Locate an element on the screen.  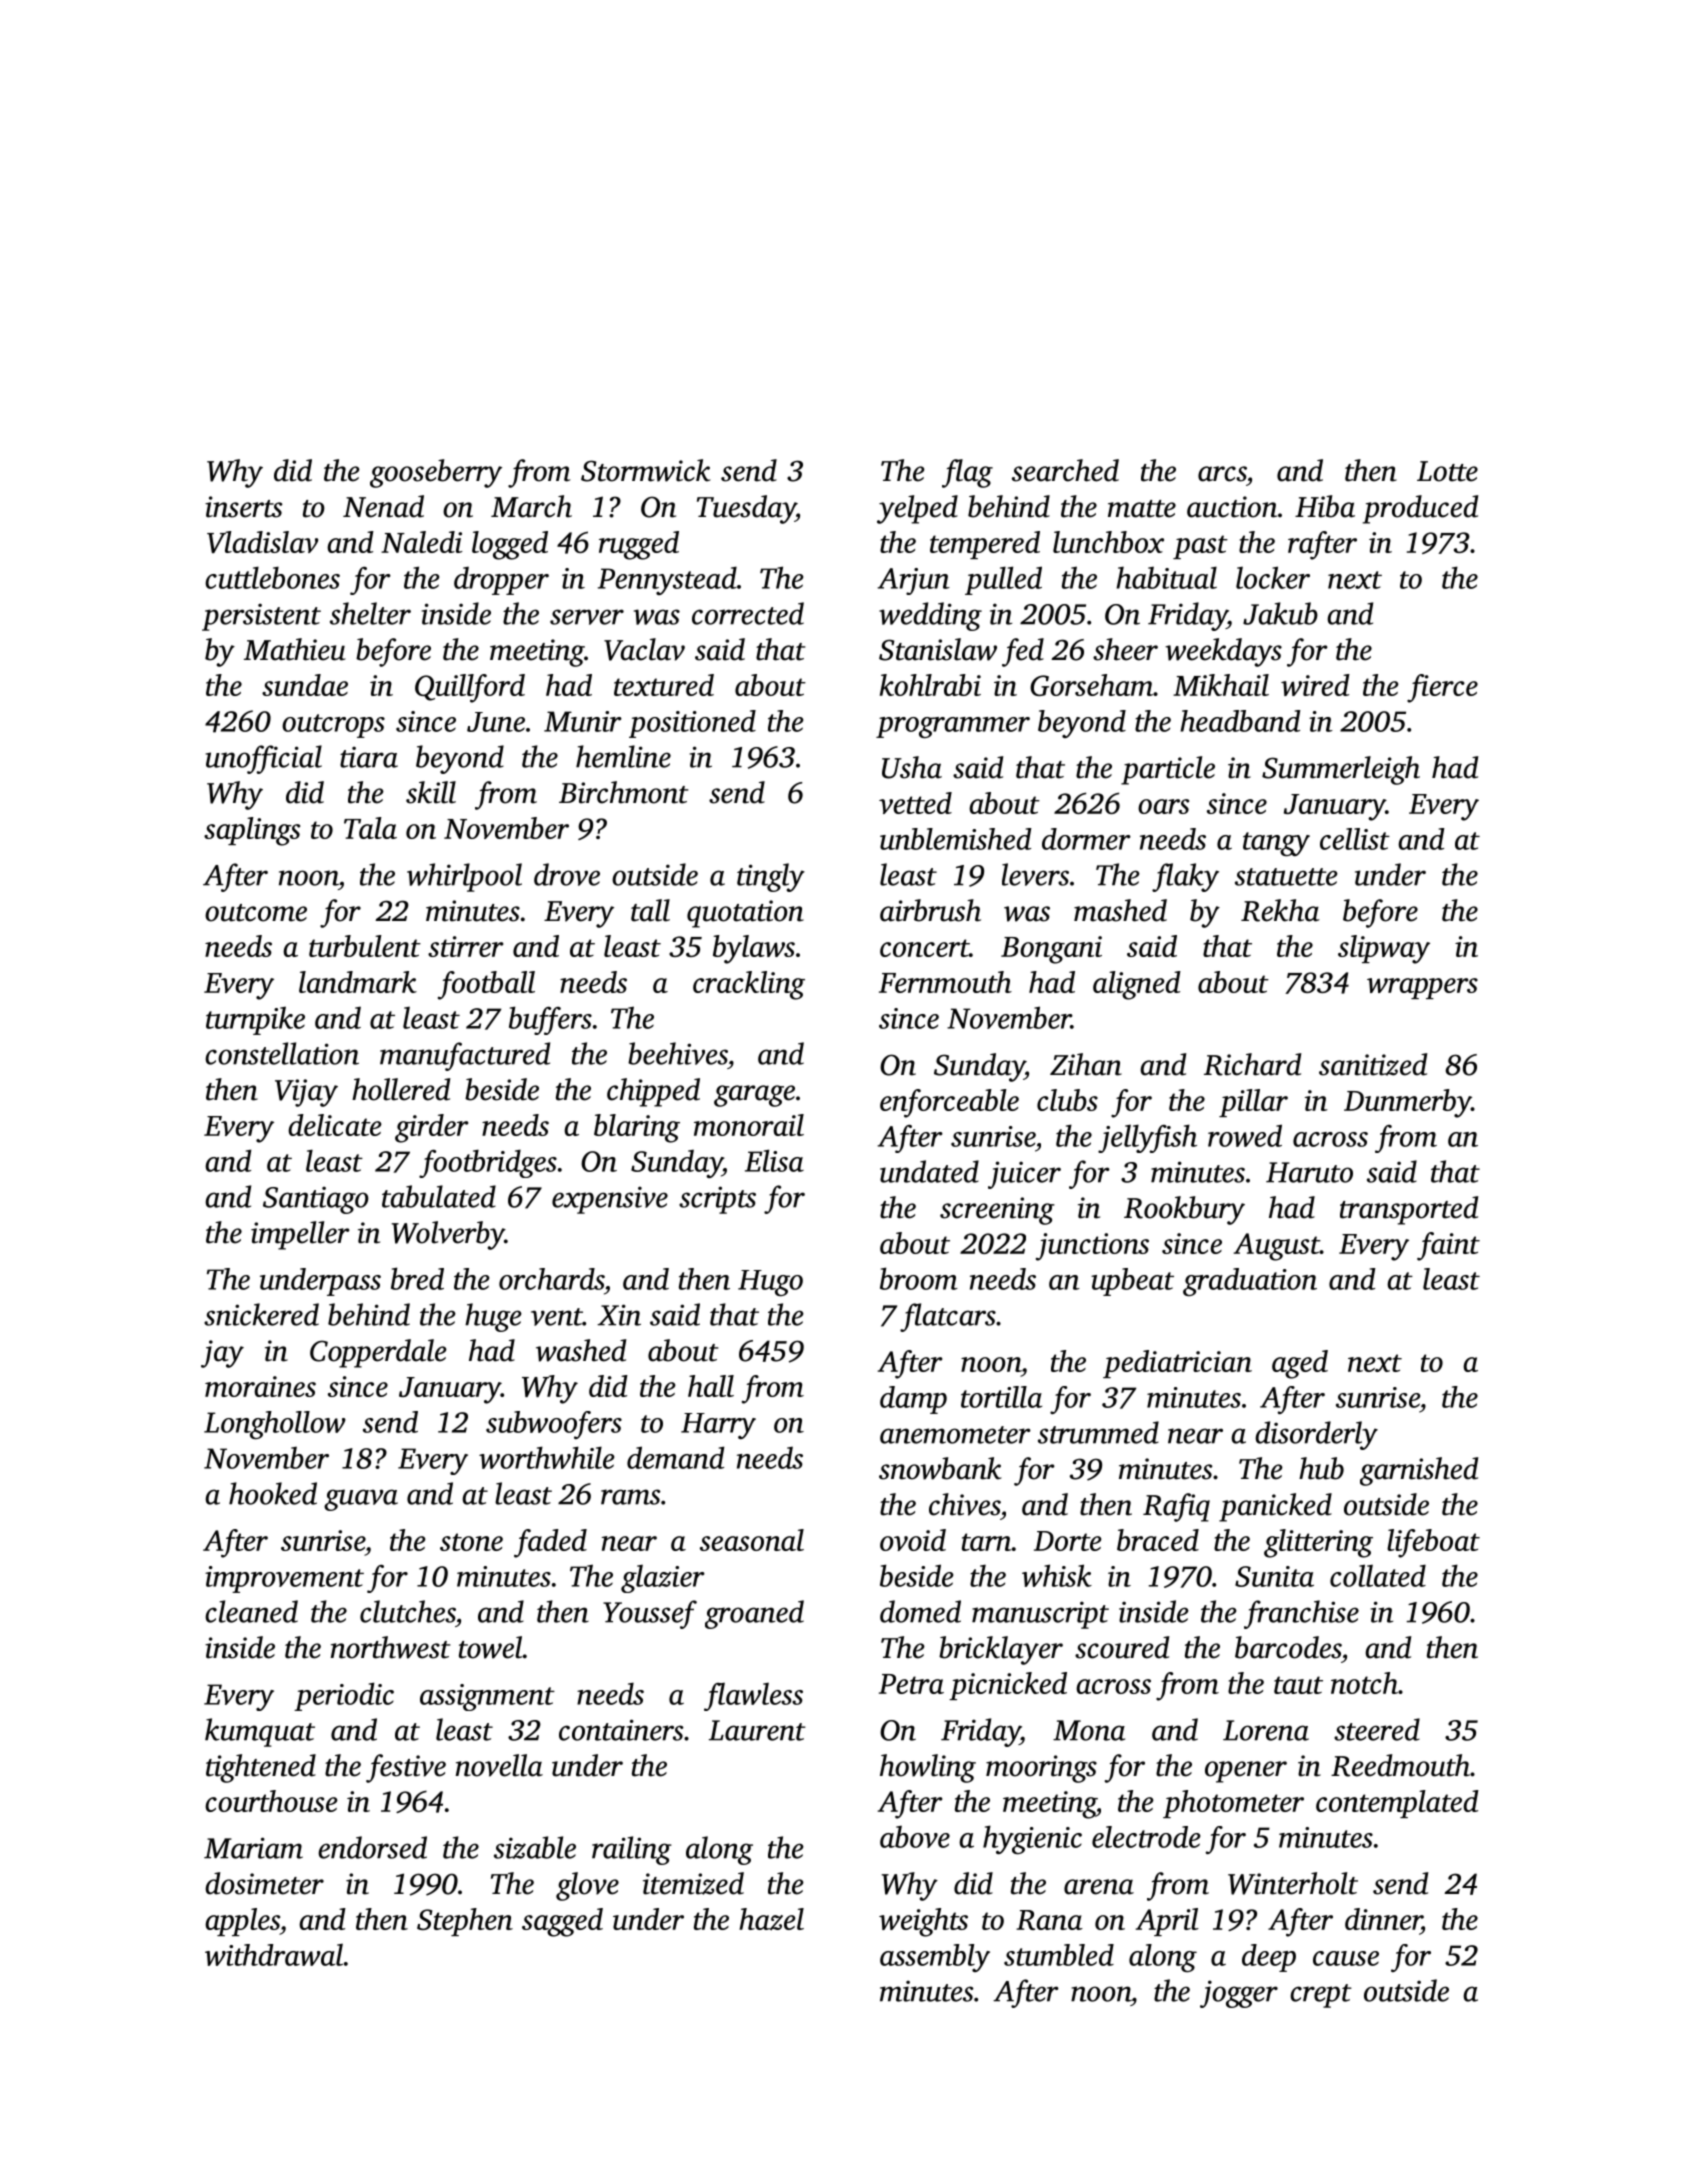
gooseberry is located at coordinates (436, 473).
